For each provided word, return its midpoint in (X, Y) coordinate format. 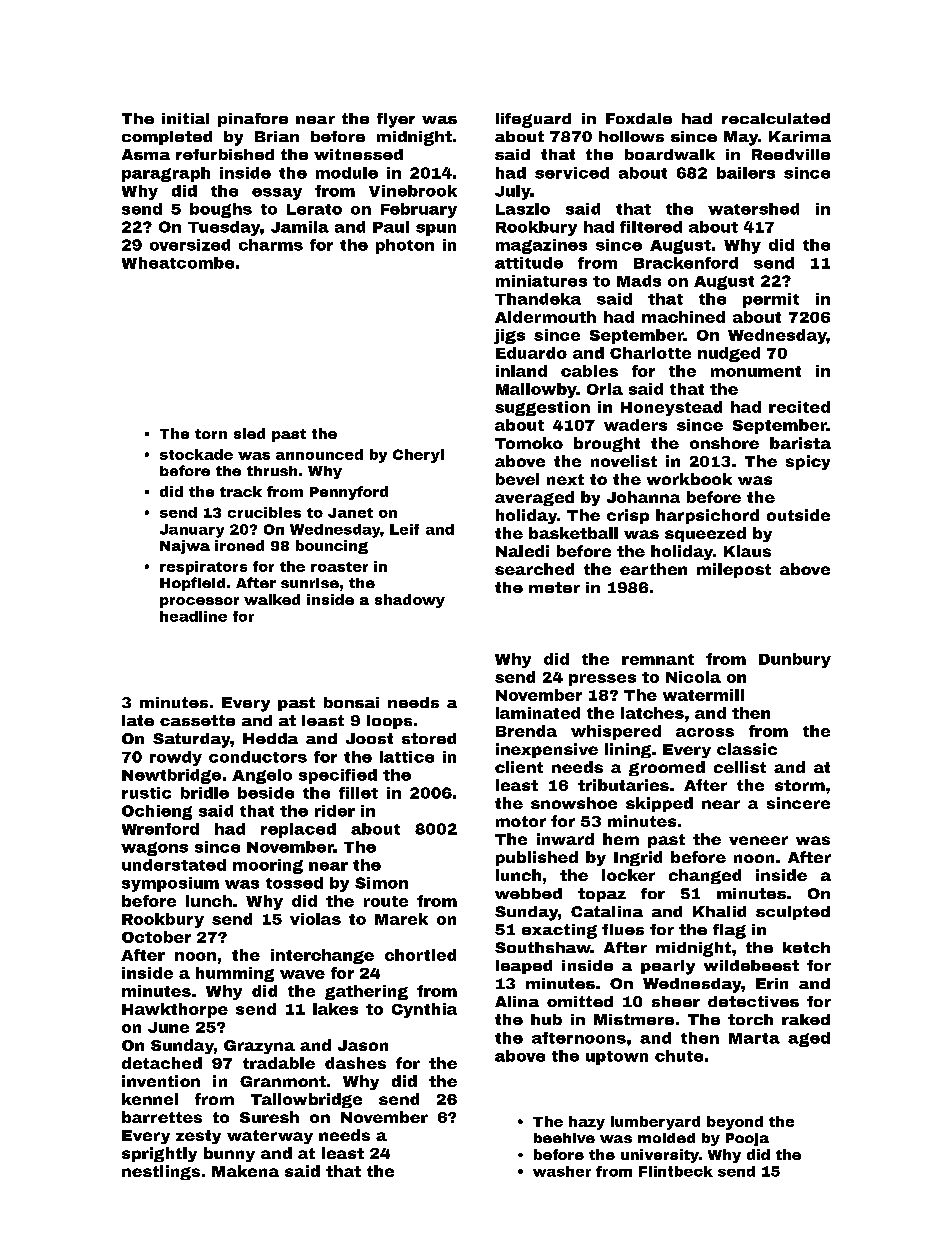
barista (800, 443)
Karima (800, 136)
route (386, 901)
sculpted (793, 913)
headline (193, 616)
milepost (734, 570)
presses (602, 680)
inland (521, 371)
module (347, 173)
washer (562, 1171)
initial (185, 118)
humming (235, 974)
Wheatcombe (178, 263)
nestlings (161, 1172)
